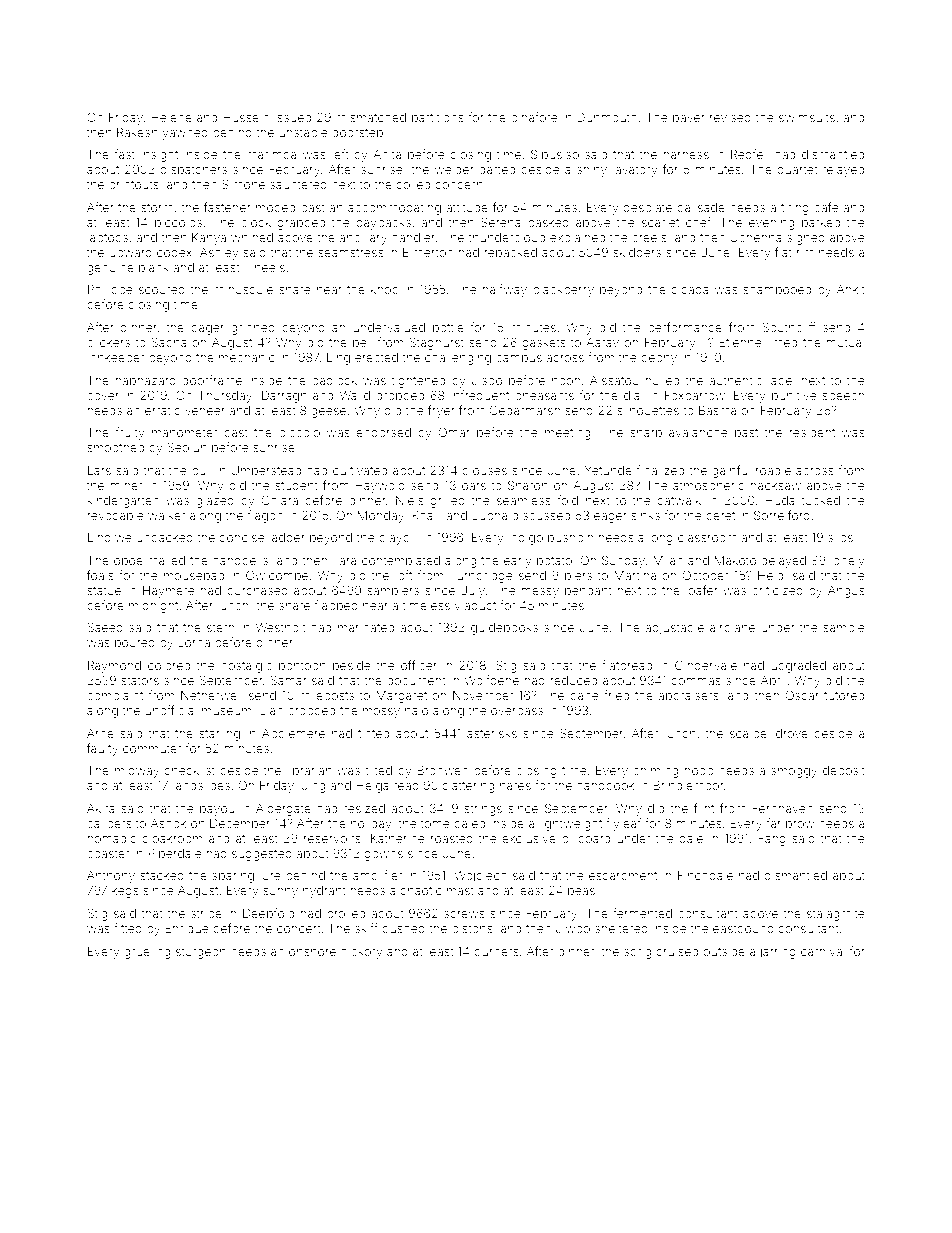  Describe the element at coordinates (584, 697) in the document. I see `pane` at that location.
